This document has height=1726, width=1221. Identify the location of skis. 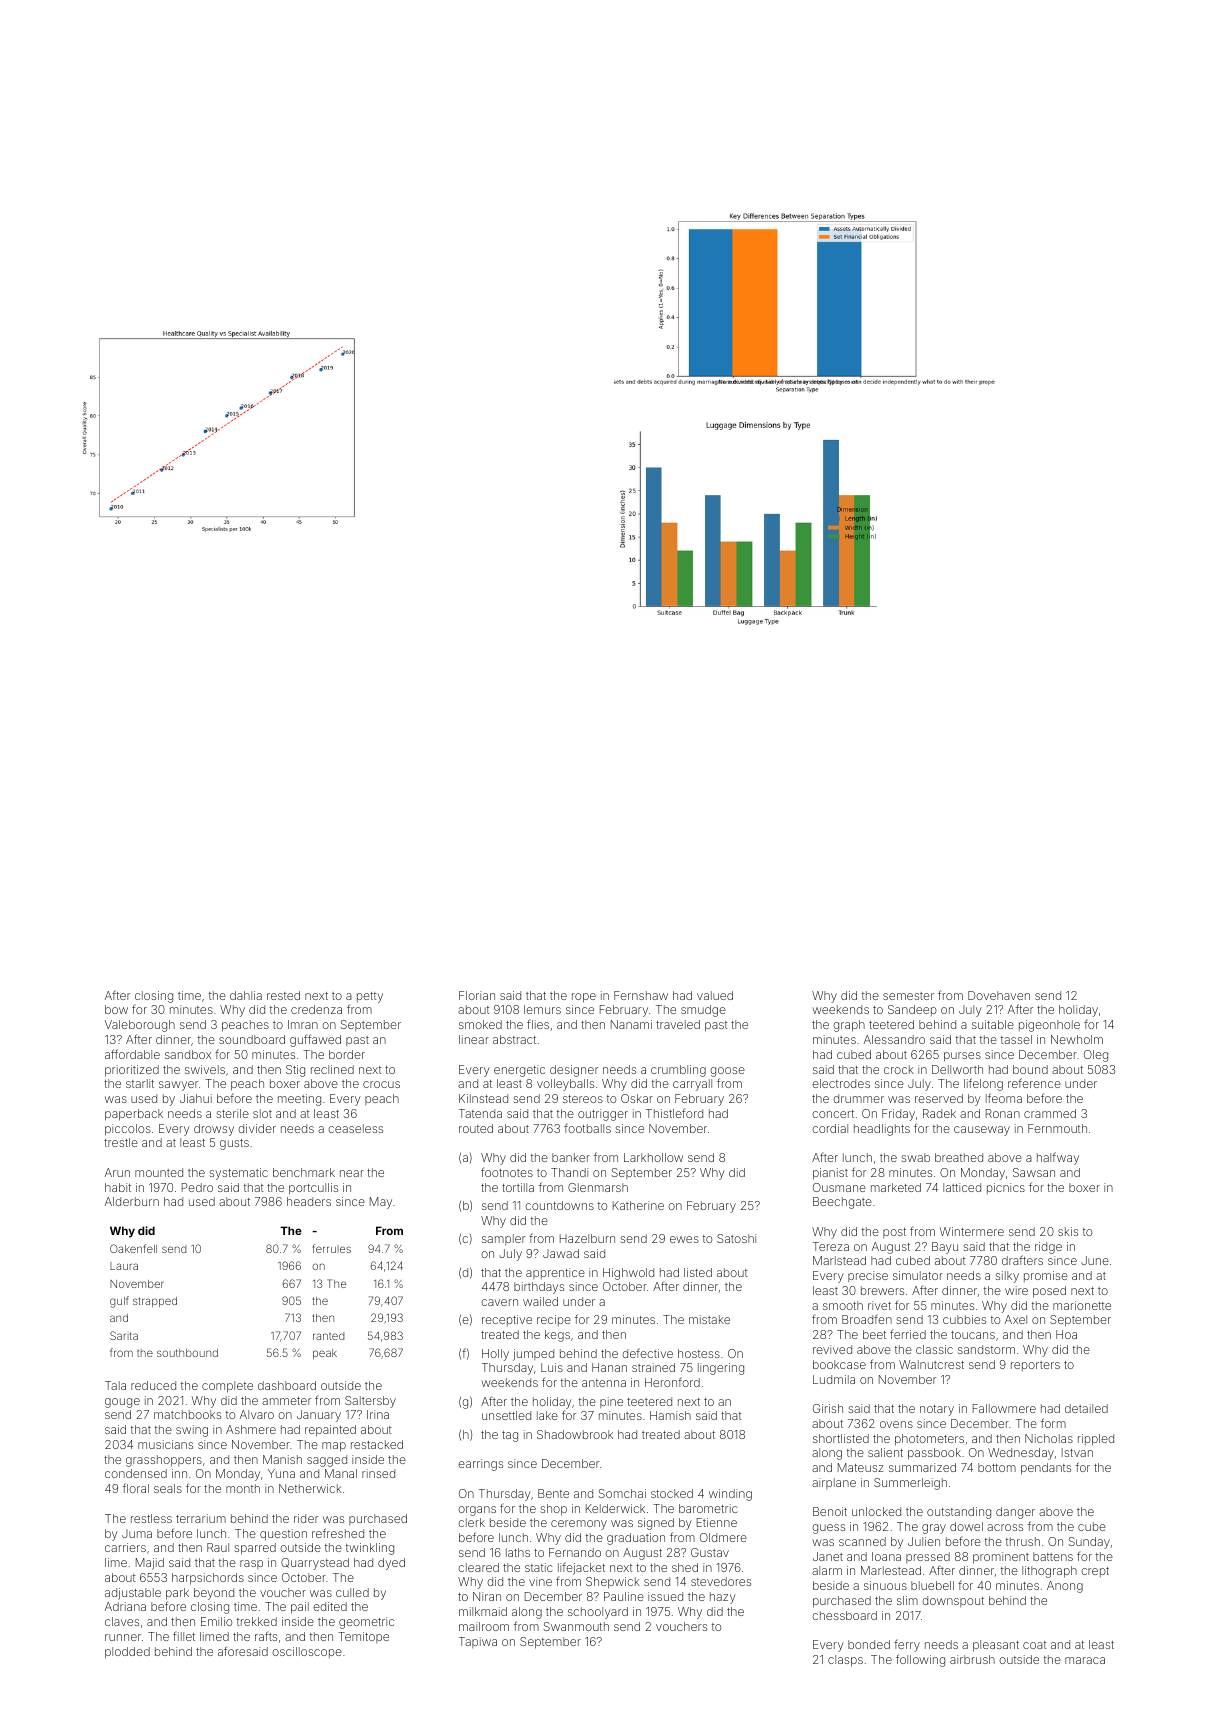
(1068, 1231).
